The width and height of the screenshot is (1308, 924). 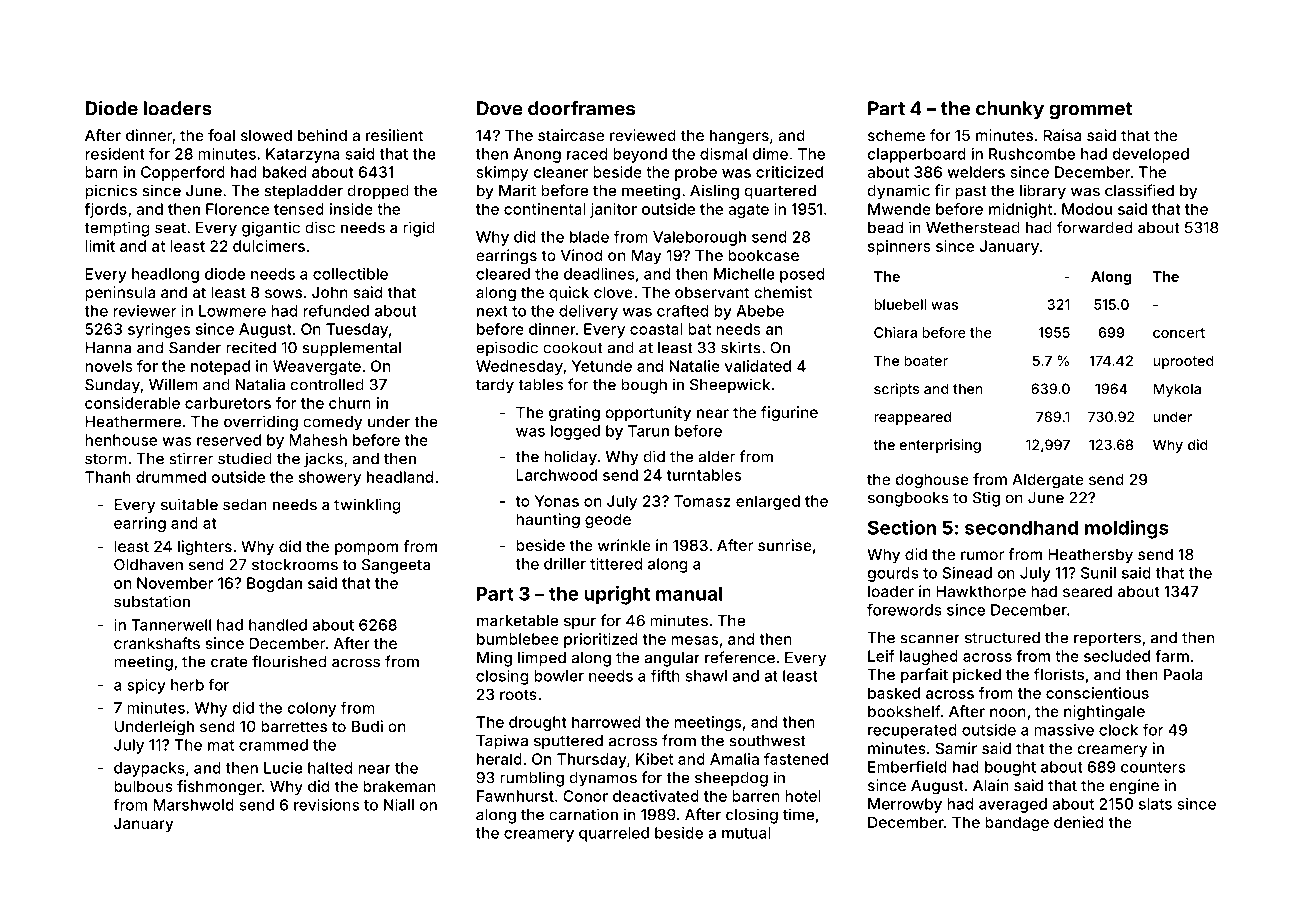 What do you see at coordinates (581, 108) in the screenshot?
I see `doorframes` at bounding box center [581, 108].
